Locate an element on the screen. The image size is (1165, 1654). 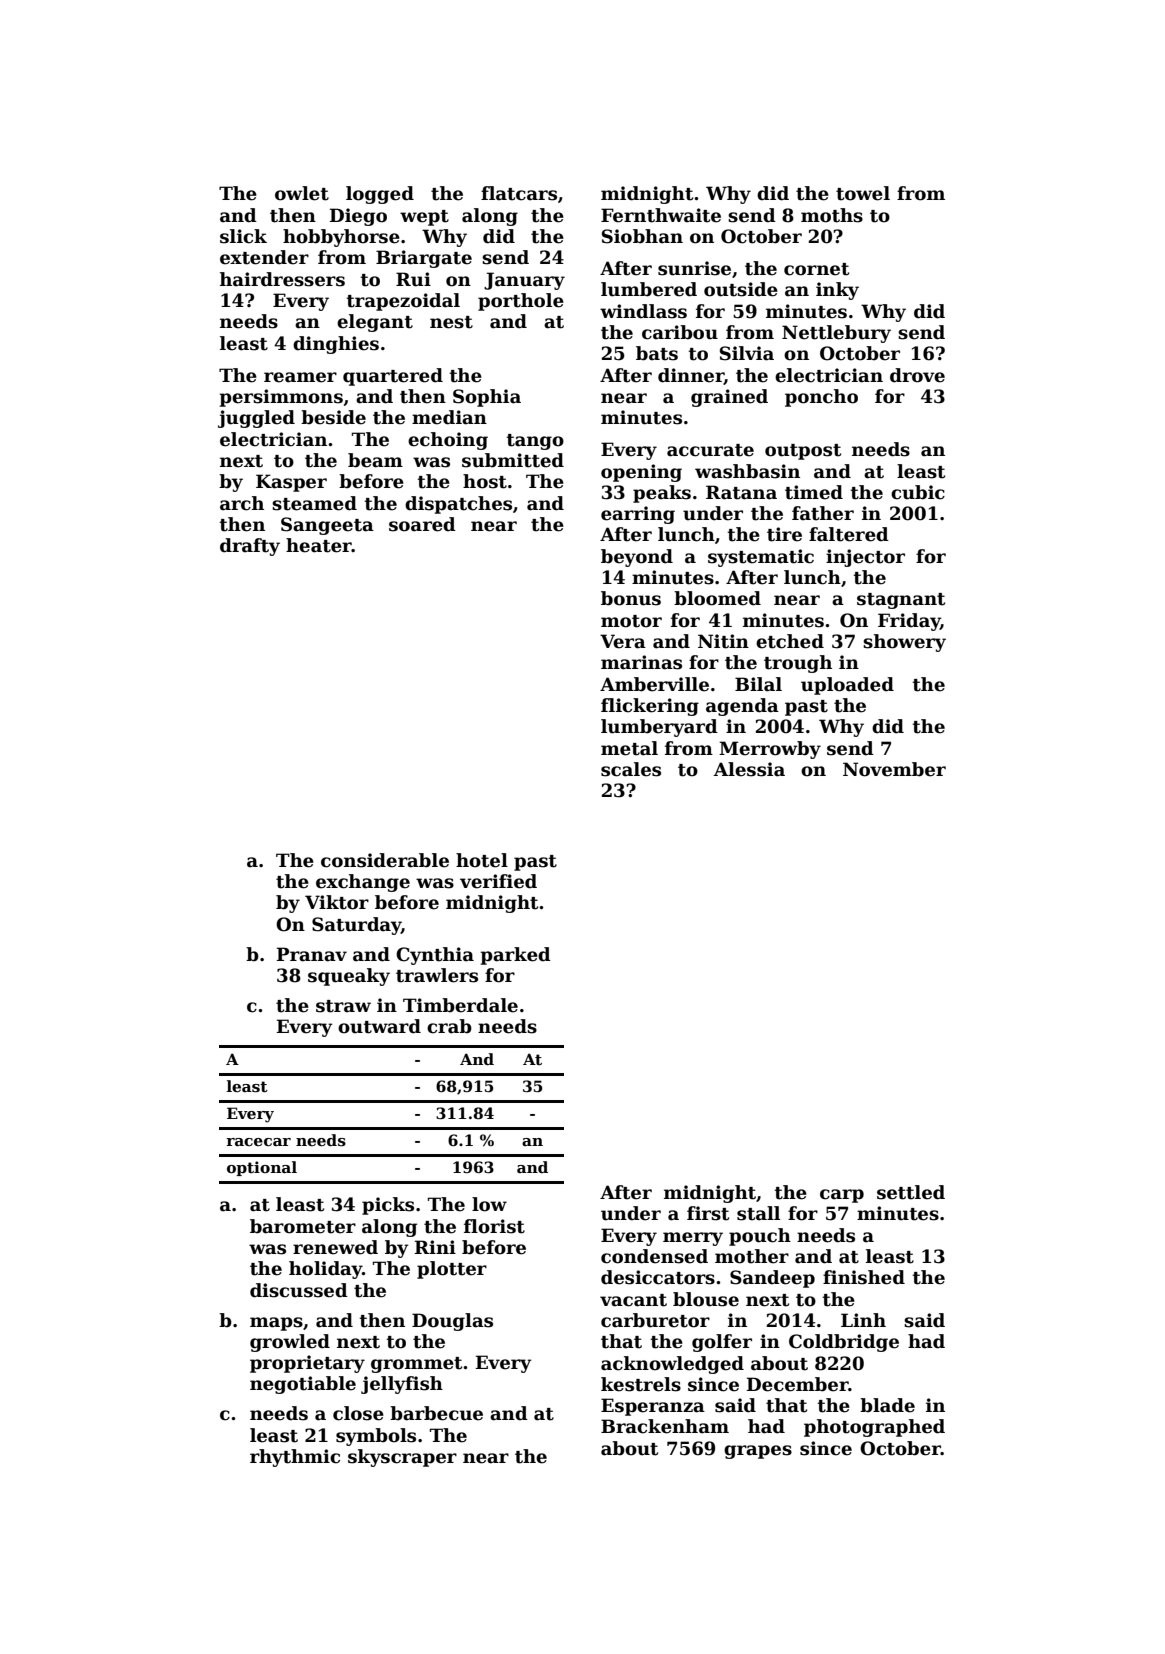
November is located at coordinates (894, 769).
